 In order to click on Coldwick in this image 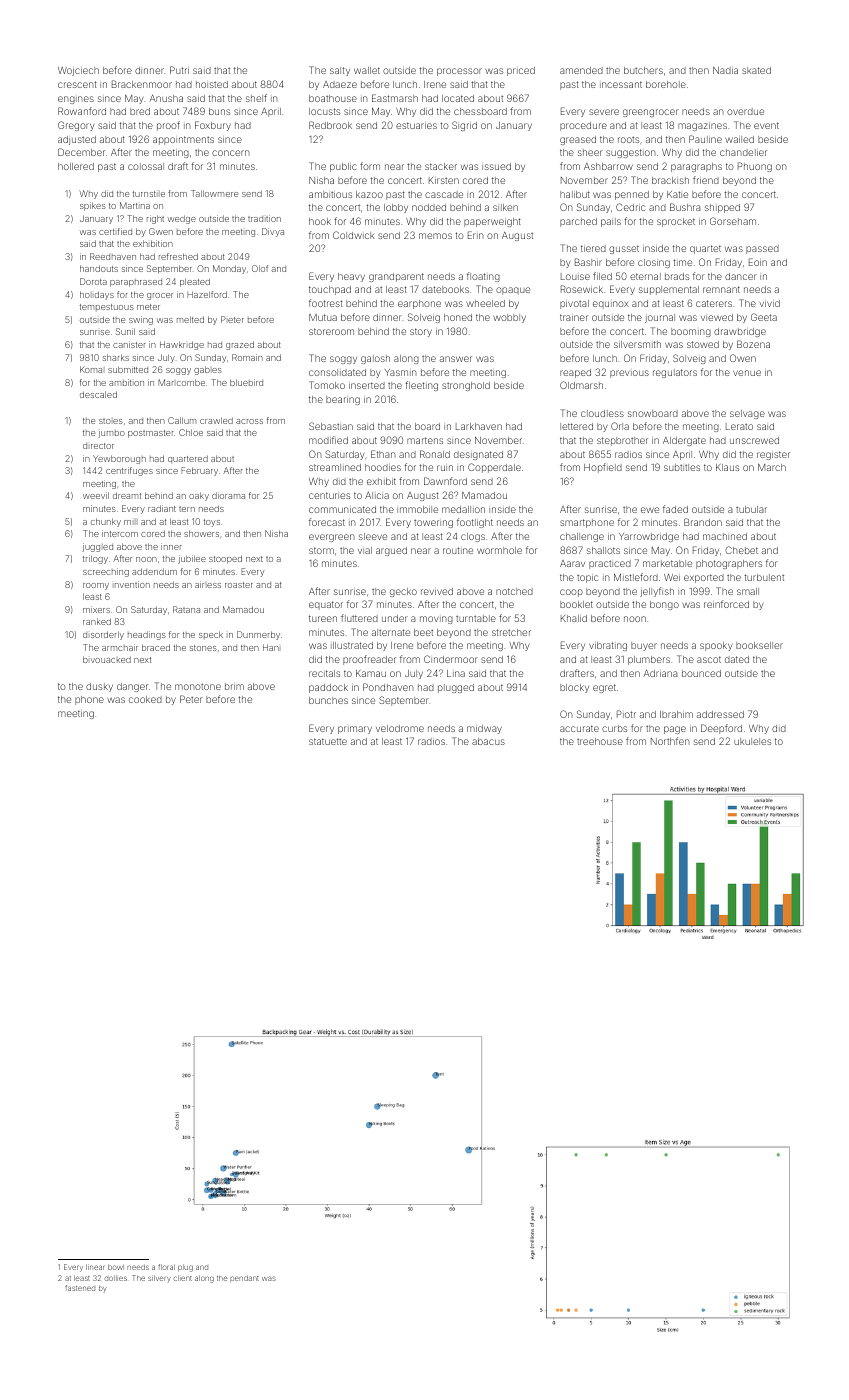, I will do `click(353, 235)`.
